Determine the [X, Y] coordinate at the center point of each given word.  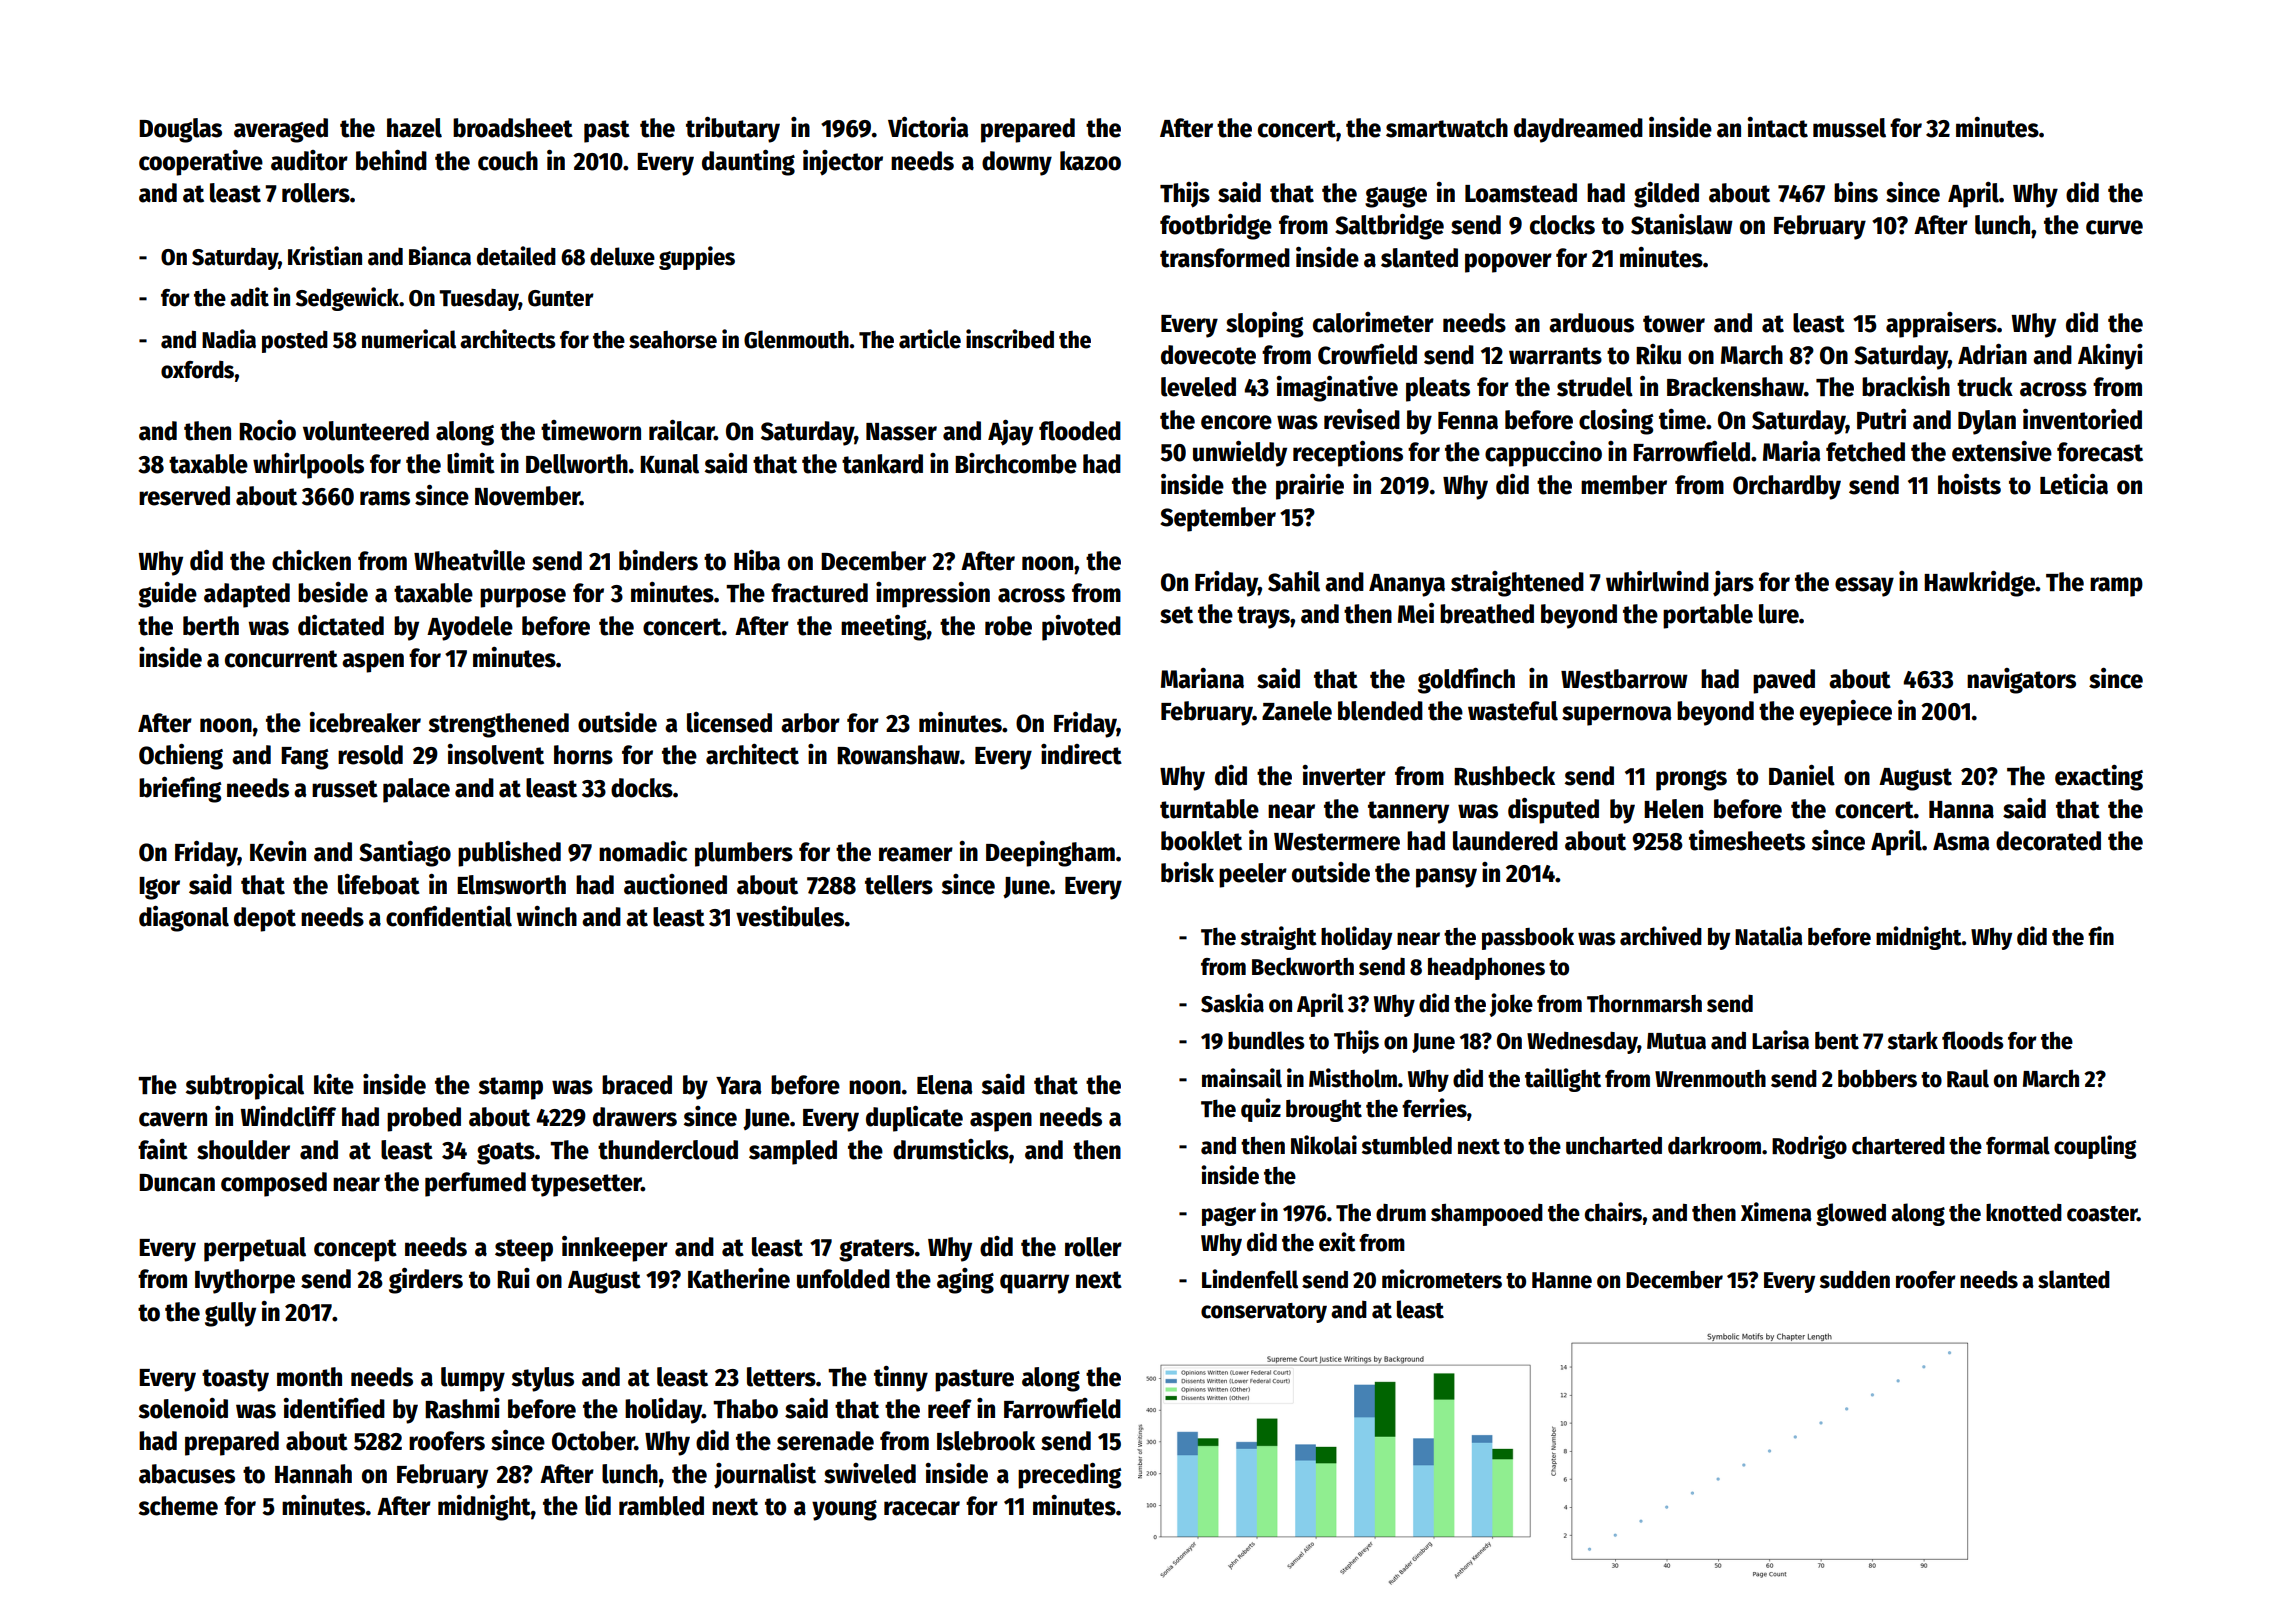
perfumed [475, 1184]
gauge [1396, 197]
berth [211, 626]
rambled [661, 1506]
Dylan [1987, 422]
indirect [1081, 754]
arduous [1591, 323]
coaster [2102, 1214]
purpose [523, 598]
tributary [733, 130]
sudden [1854, 1279]
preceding [1069, 1476]
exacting [2099, 778]
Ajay [1010, 433]
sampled [793, 1152]
